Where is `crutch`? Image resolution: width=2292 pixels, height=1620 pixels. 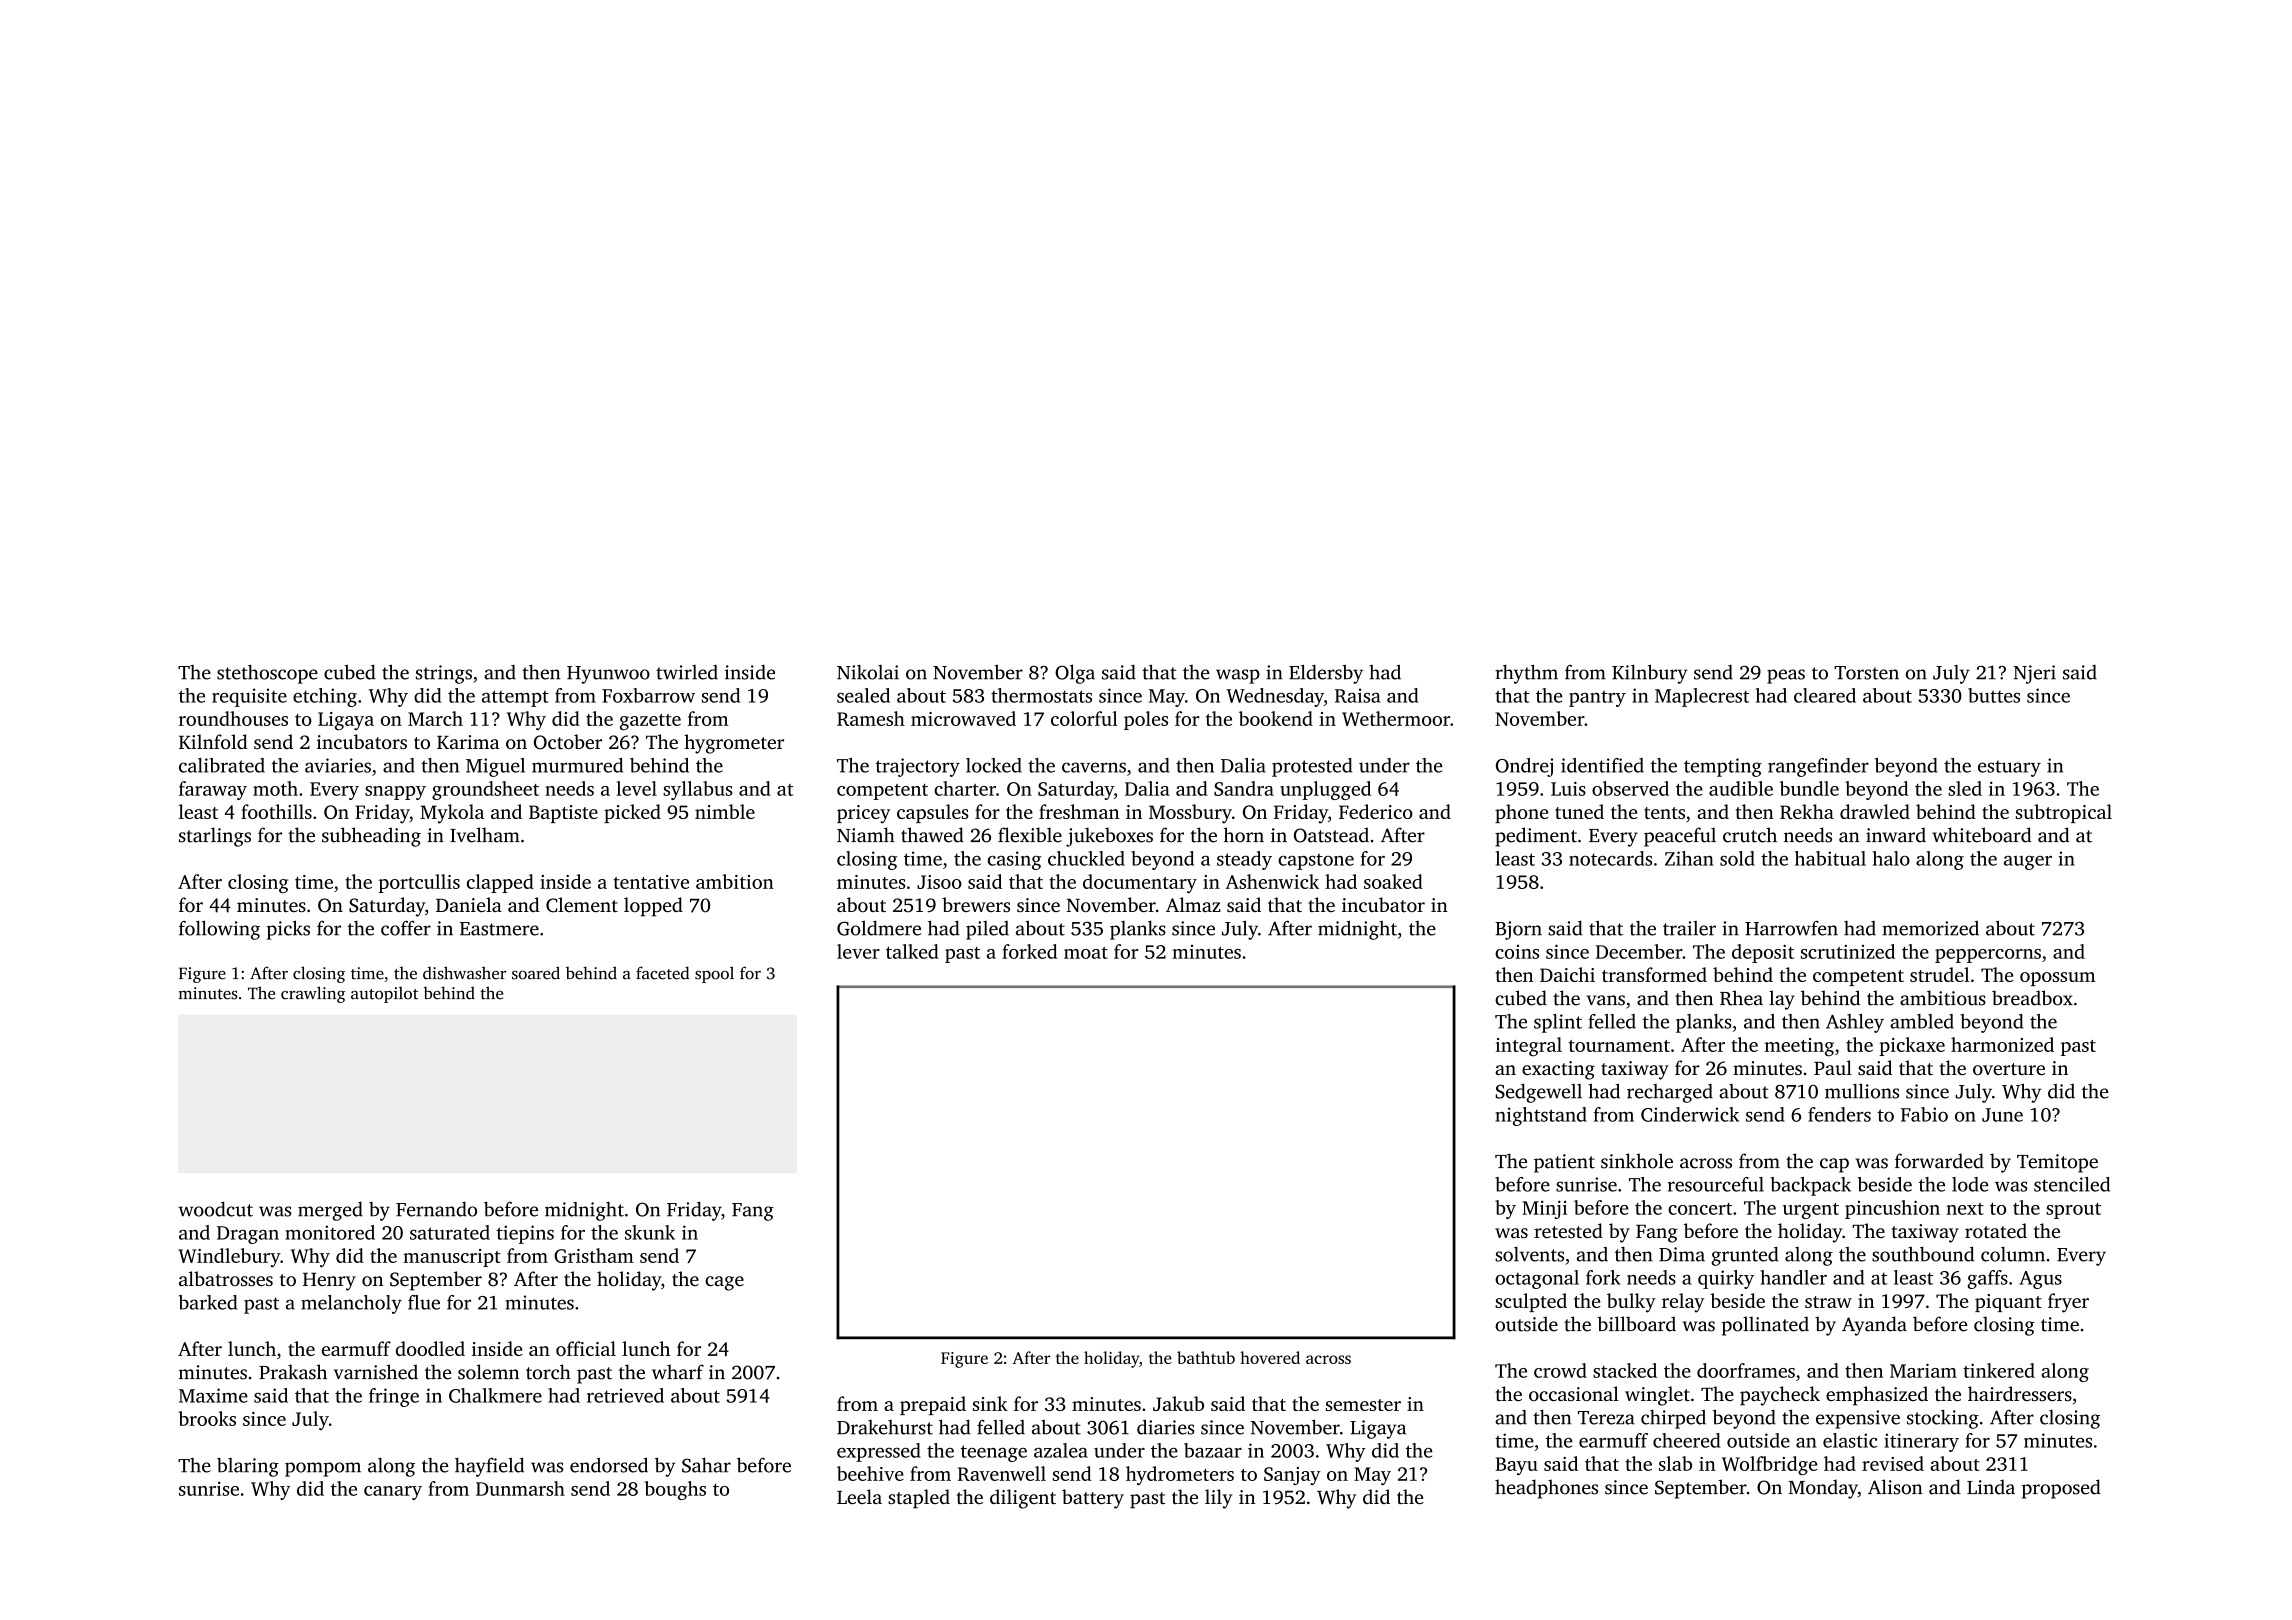
crutch is located at coordinates (1750, 835).
